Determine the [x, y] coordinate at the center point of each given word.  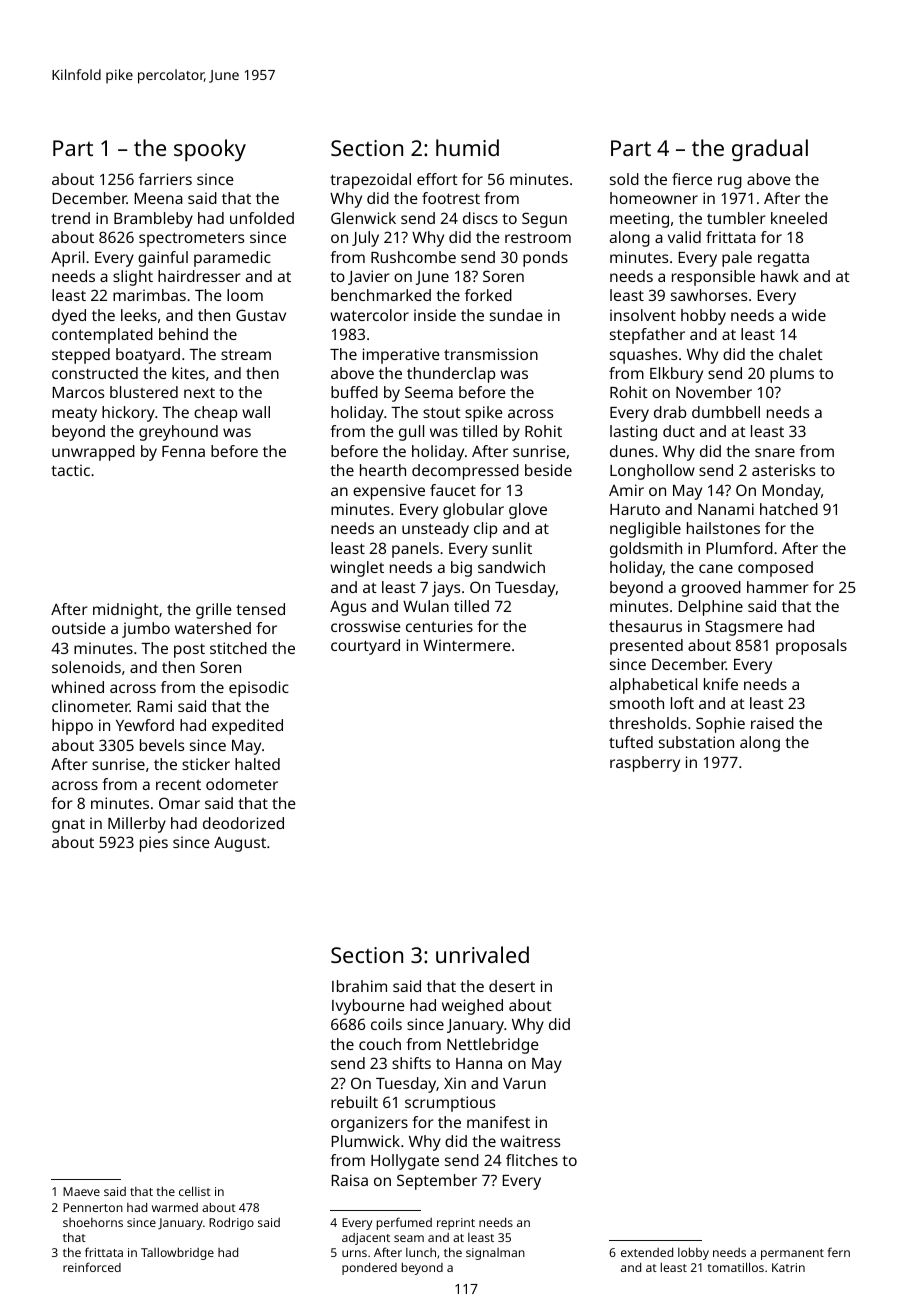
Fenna [183, 451]
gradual [770, 150]
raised [772, 723]
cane [716, 568]
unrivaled [482, 954]
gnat [68, 826]
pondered [369, 1268]
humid [467, 147]
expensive [389, 492]
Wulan [426, 606]
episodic [259, 689]
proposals [811, 647]
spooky [210, 150]
